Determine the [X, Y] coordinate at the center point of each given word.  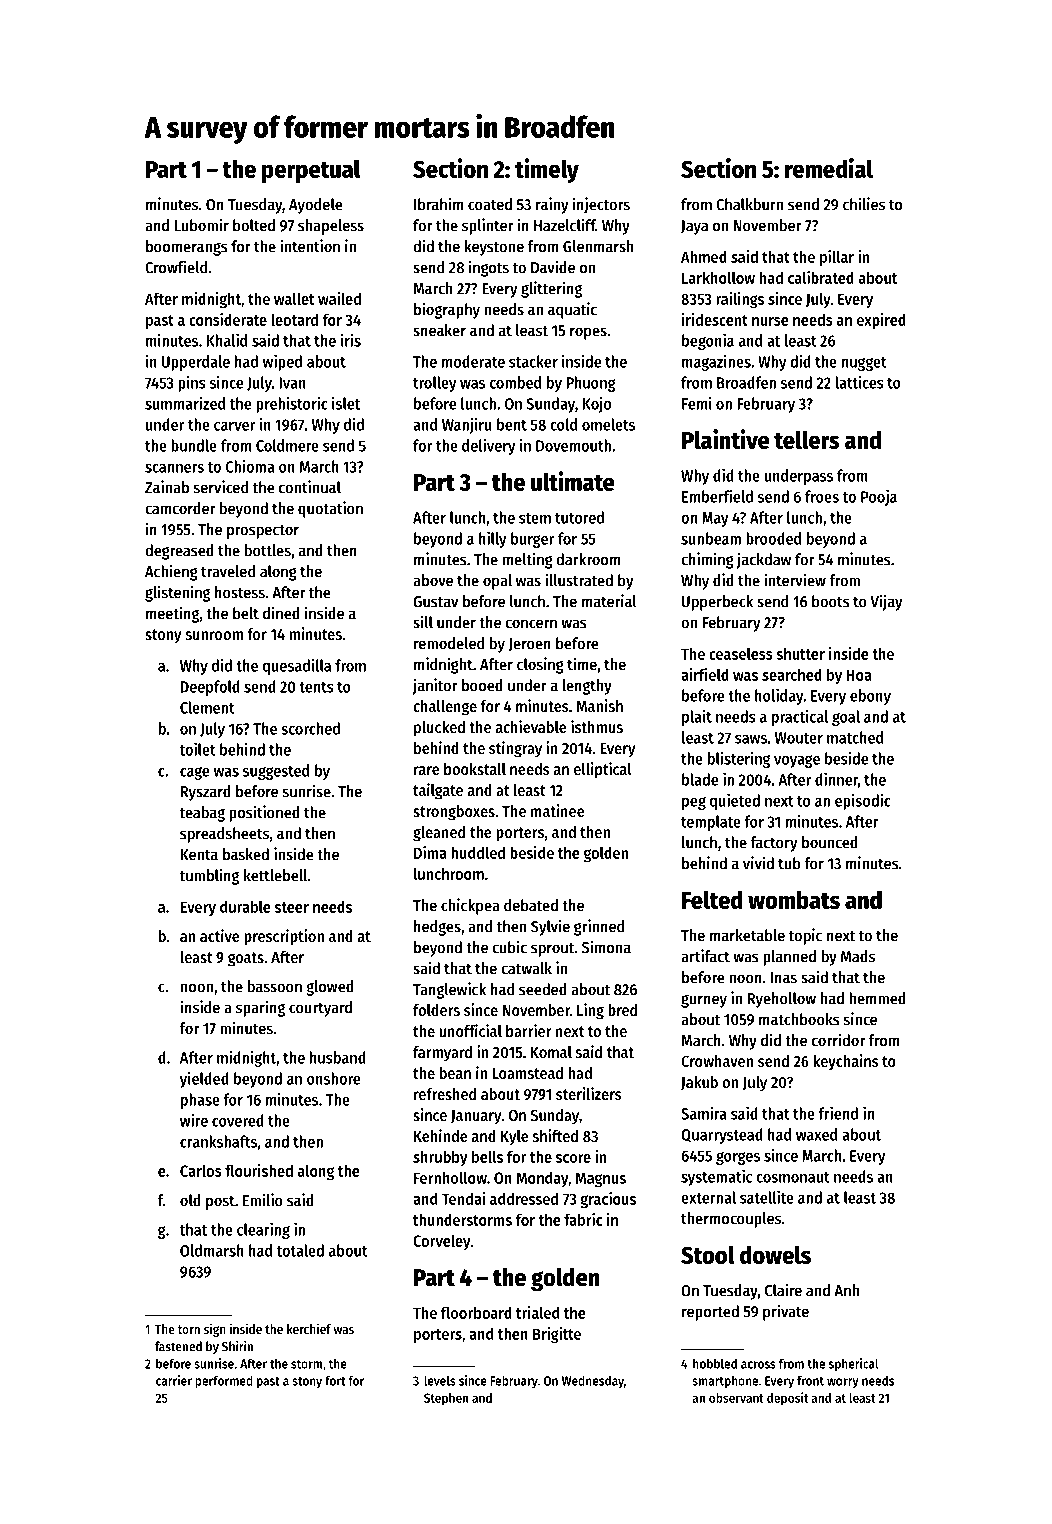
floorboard [476, 1312]
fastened [178, 1346]
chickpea [470, 906]
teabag [202, 814]
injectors [601, 205]
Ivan [292, 383]
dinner [836, 779]
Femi [696, 403]
